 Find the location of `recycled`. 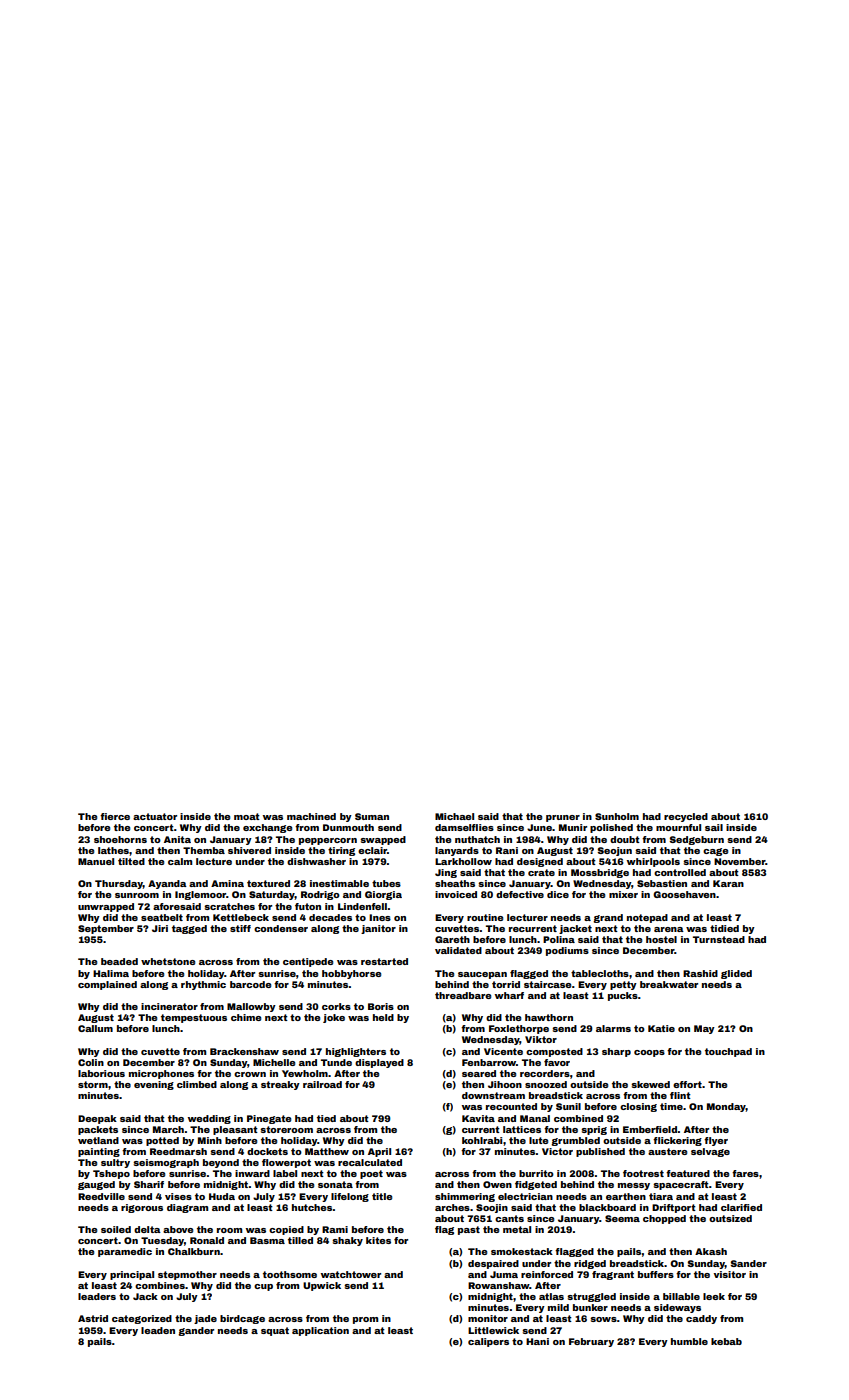

recycled is located at coordinates (686, 817).
